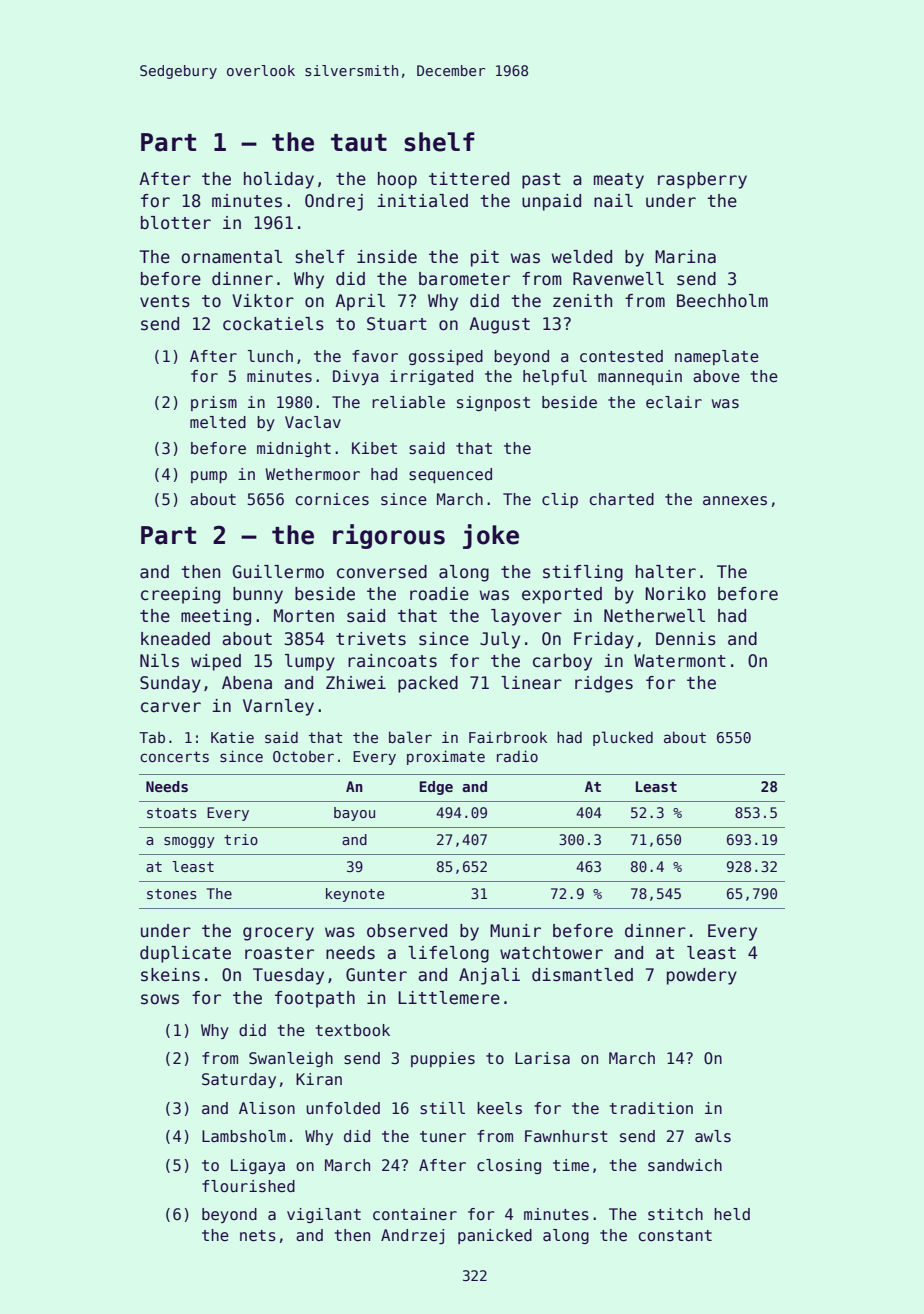 This image has height=1314, width=924. I want to click on Marina, so click(685, 257).
